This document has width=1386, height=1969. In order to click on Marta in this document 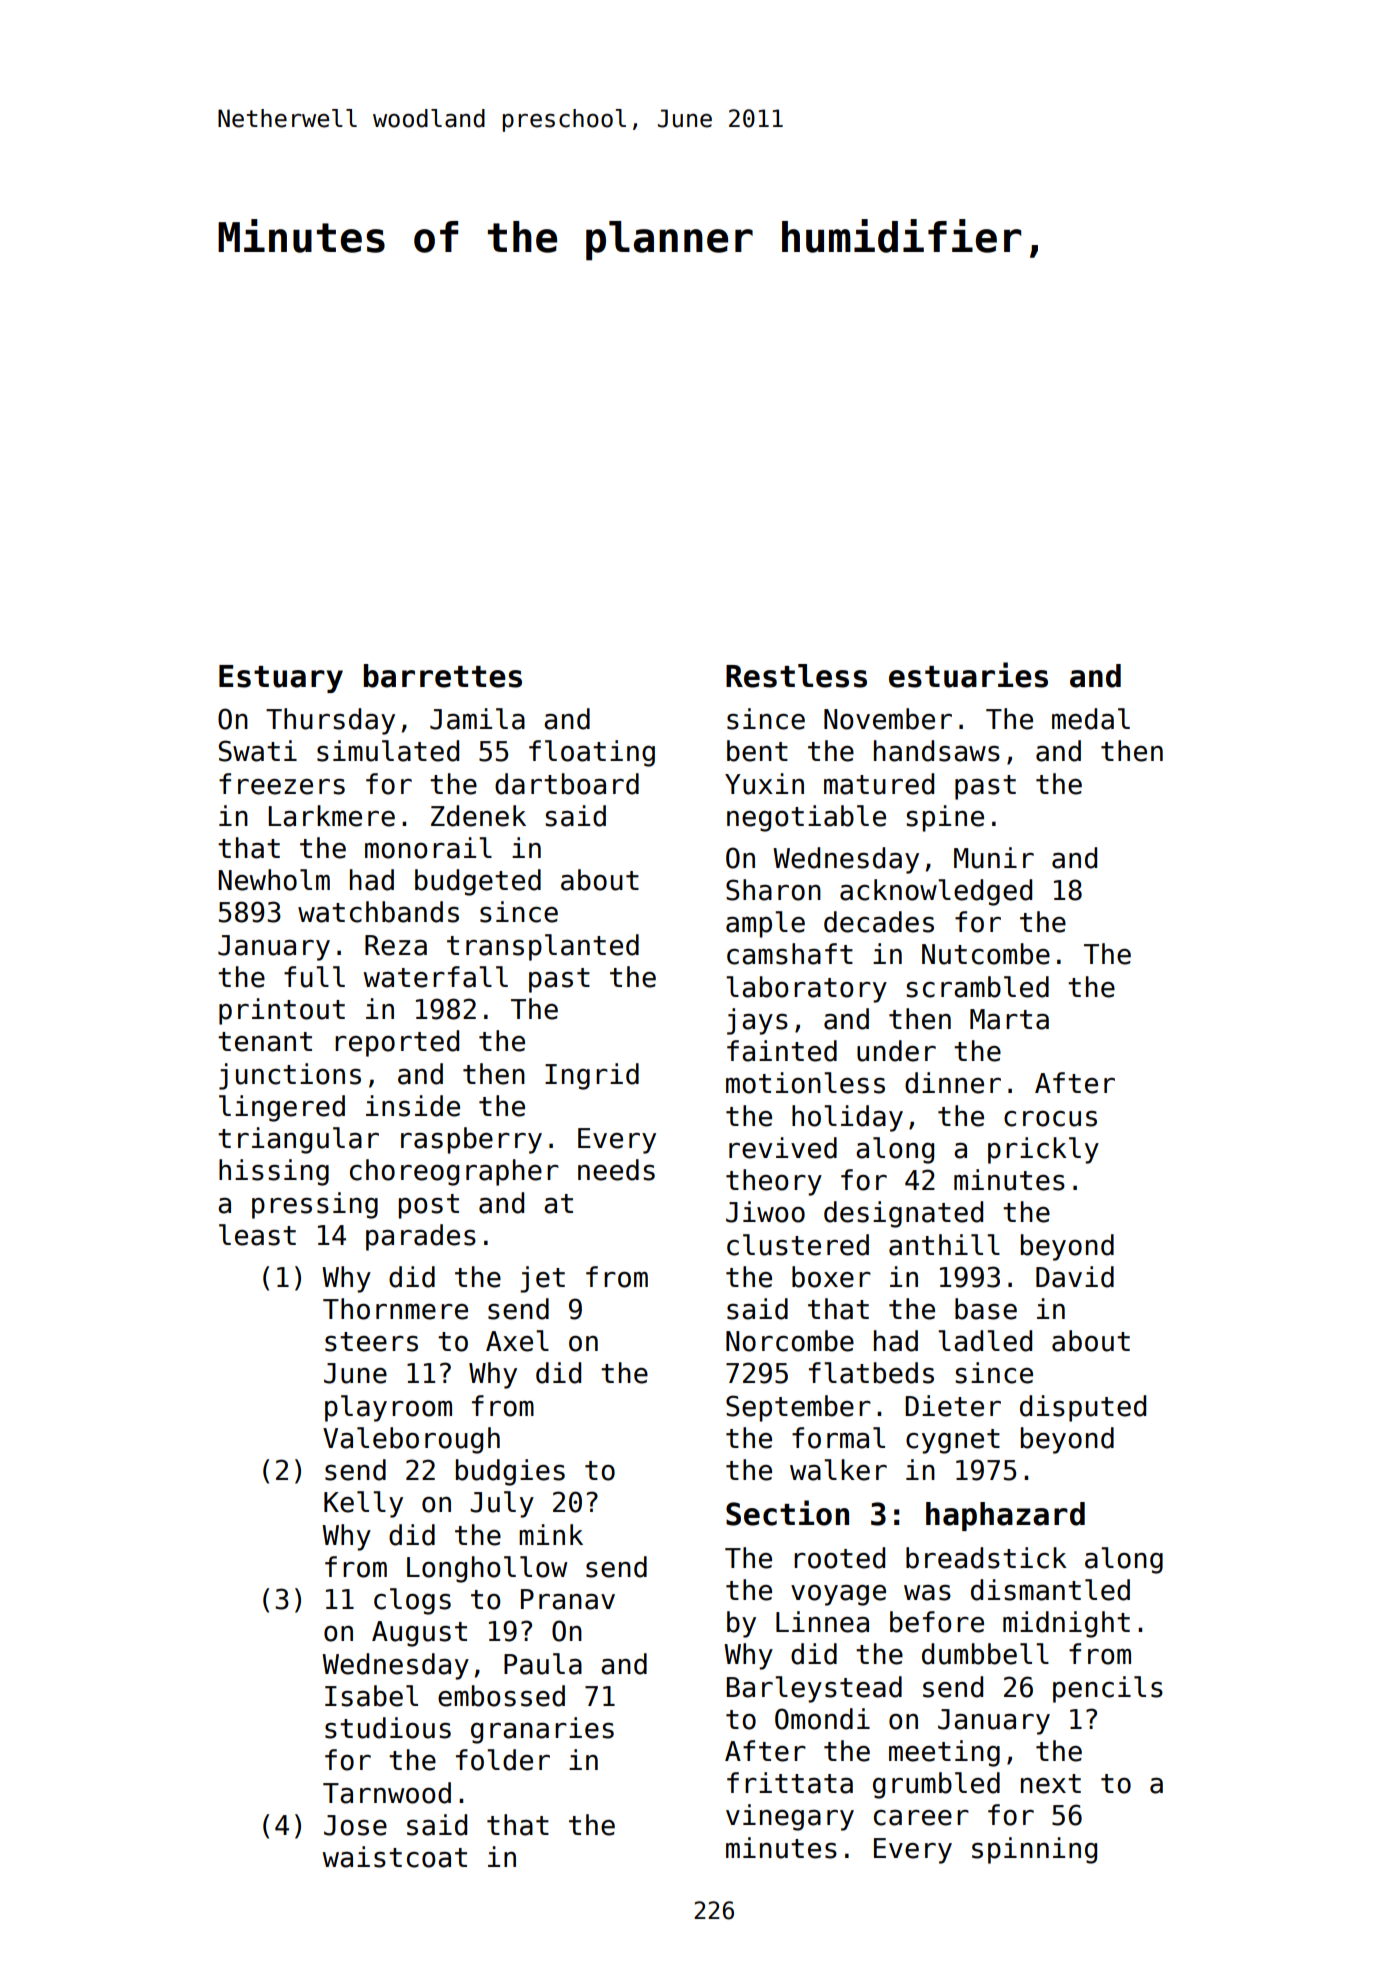, I will do `click(1009, 1019)`.
